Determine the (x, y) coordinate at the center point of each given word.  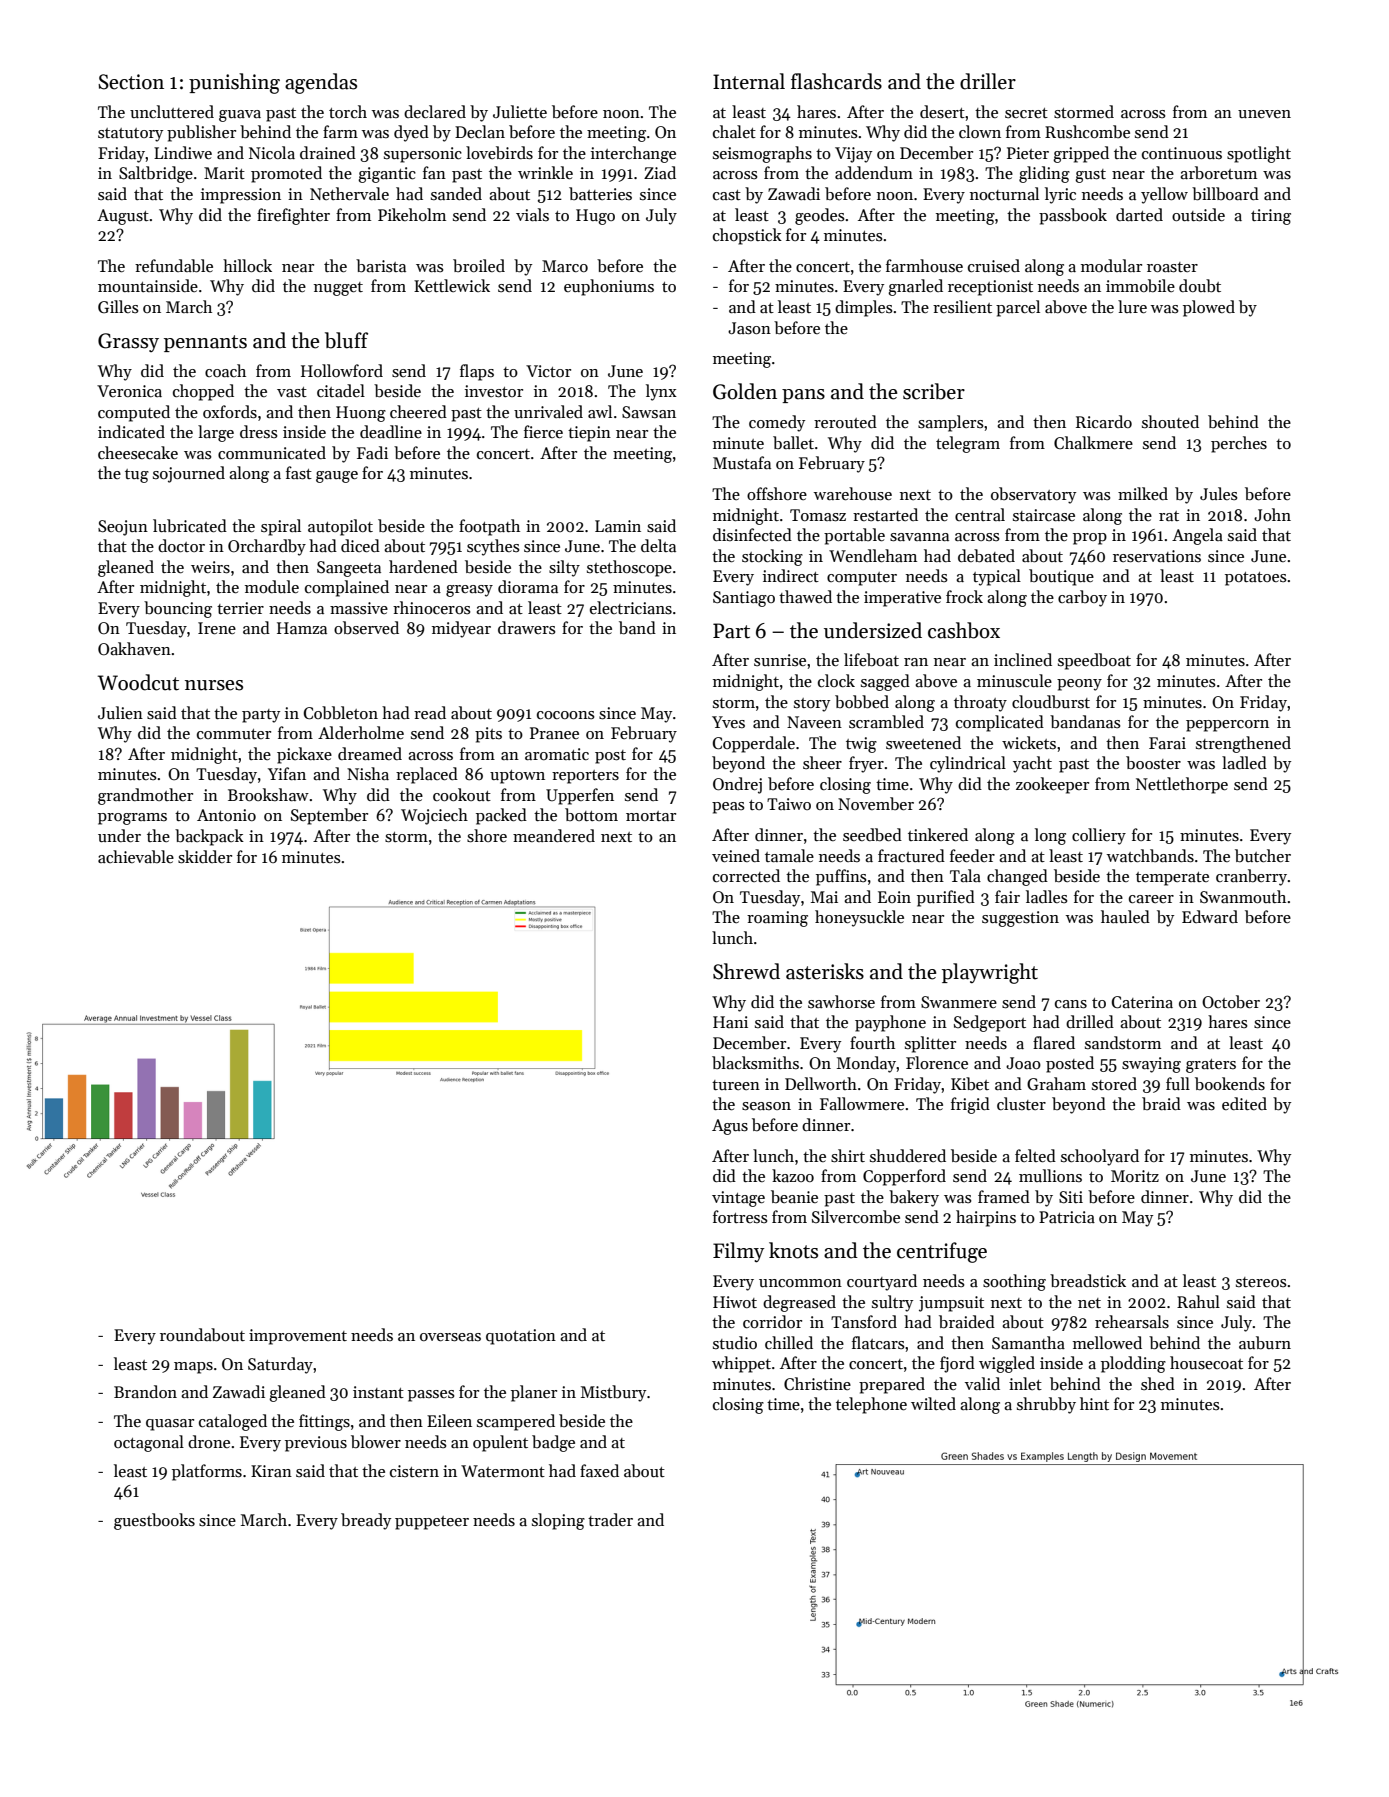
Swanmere (959, 1002)
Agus (730, 1127)
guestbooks (154, 1521)
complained (347, 588)
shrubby (1046, 1405)
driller (988, 81)
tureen (736, 1085)
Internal (749, 81)
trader (610, 1519)
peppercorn (1227, 726)
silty (564, 568)
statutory (130, 135)
